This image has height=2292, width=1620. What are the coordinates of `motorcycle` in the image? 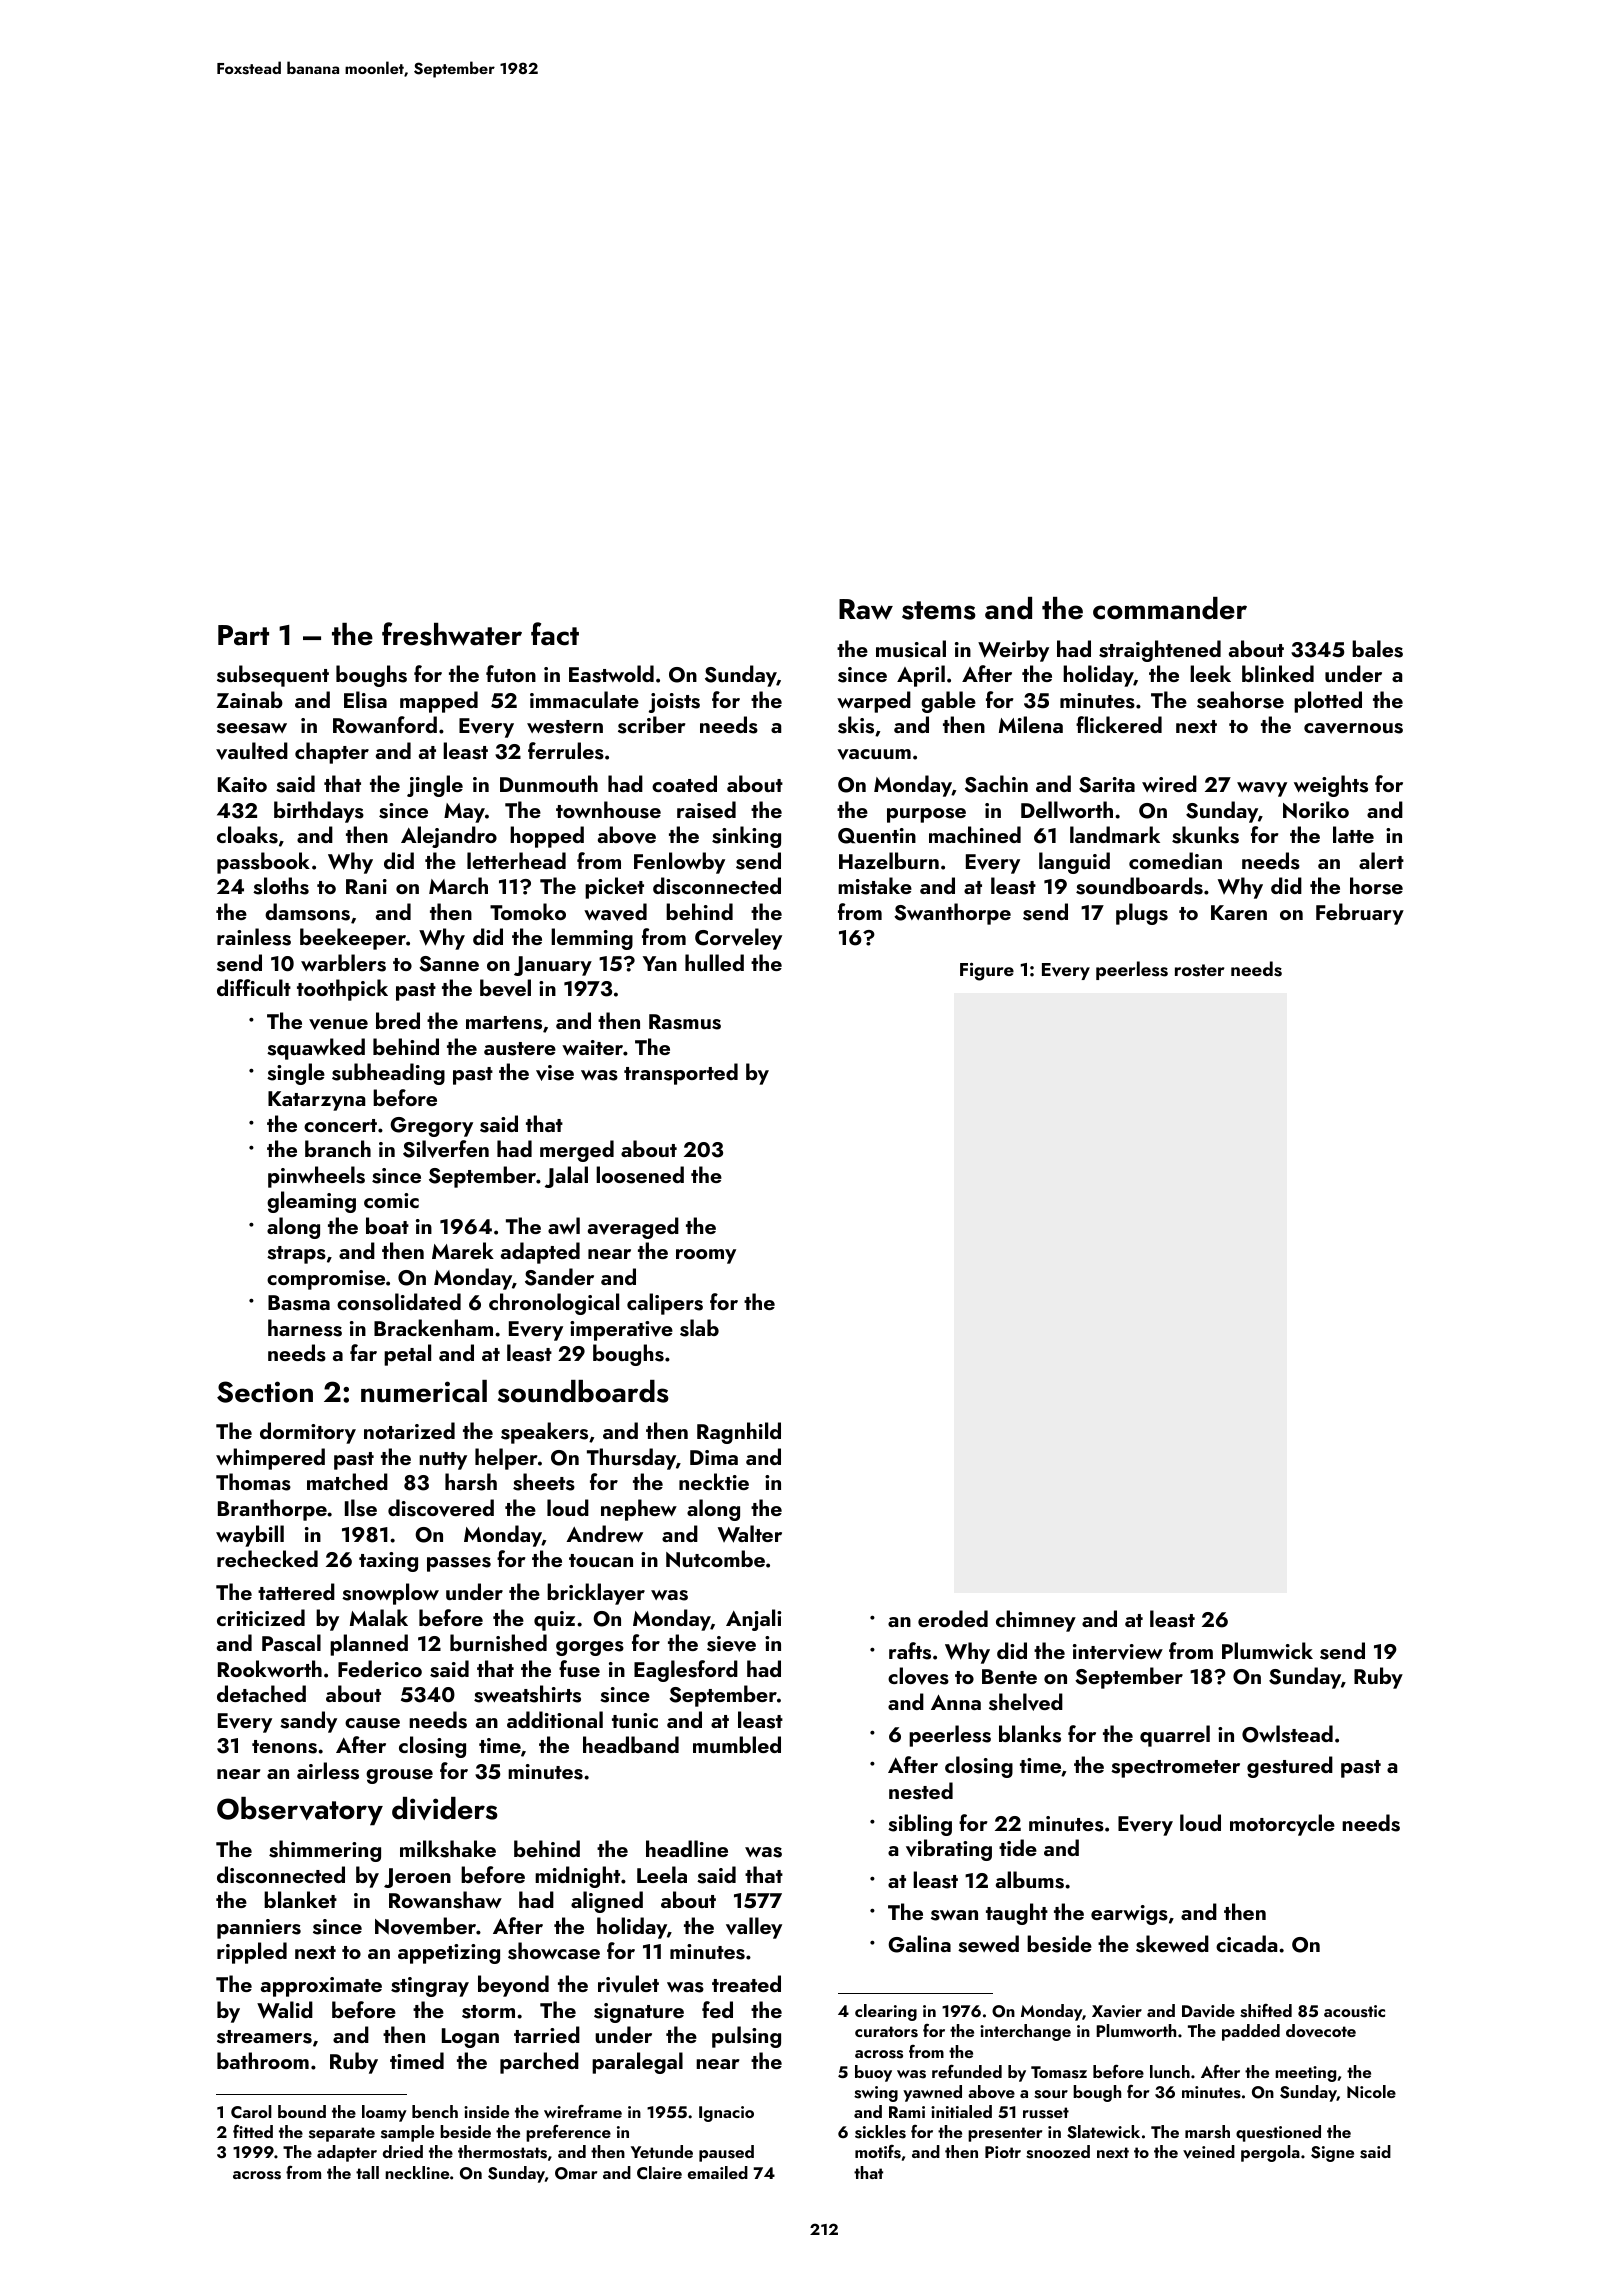 It's located at (1282, 1825).
